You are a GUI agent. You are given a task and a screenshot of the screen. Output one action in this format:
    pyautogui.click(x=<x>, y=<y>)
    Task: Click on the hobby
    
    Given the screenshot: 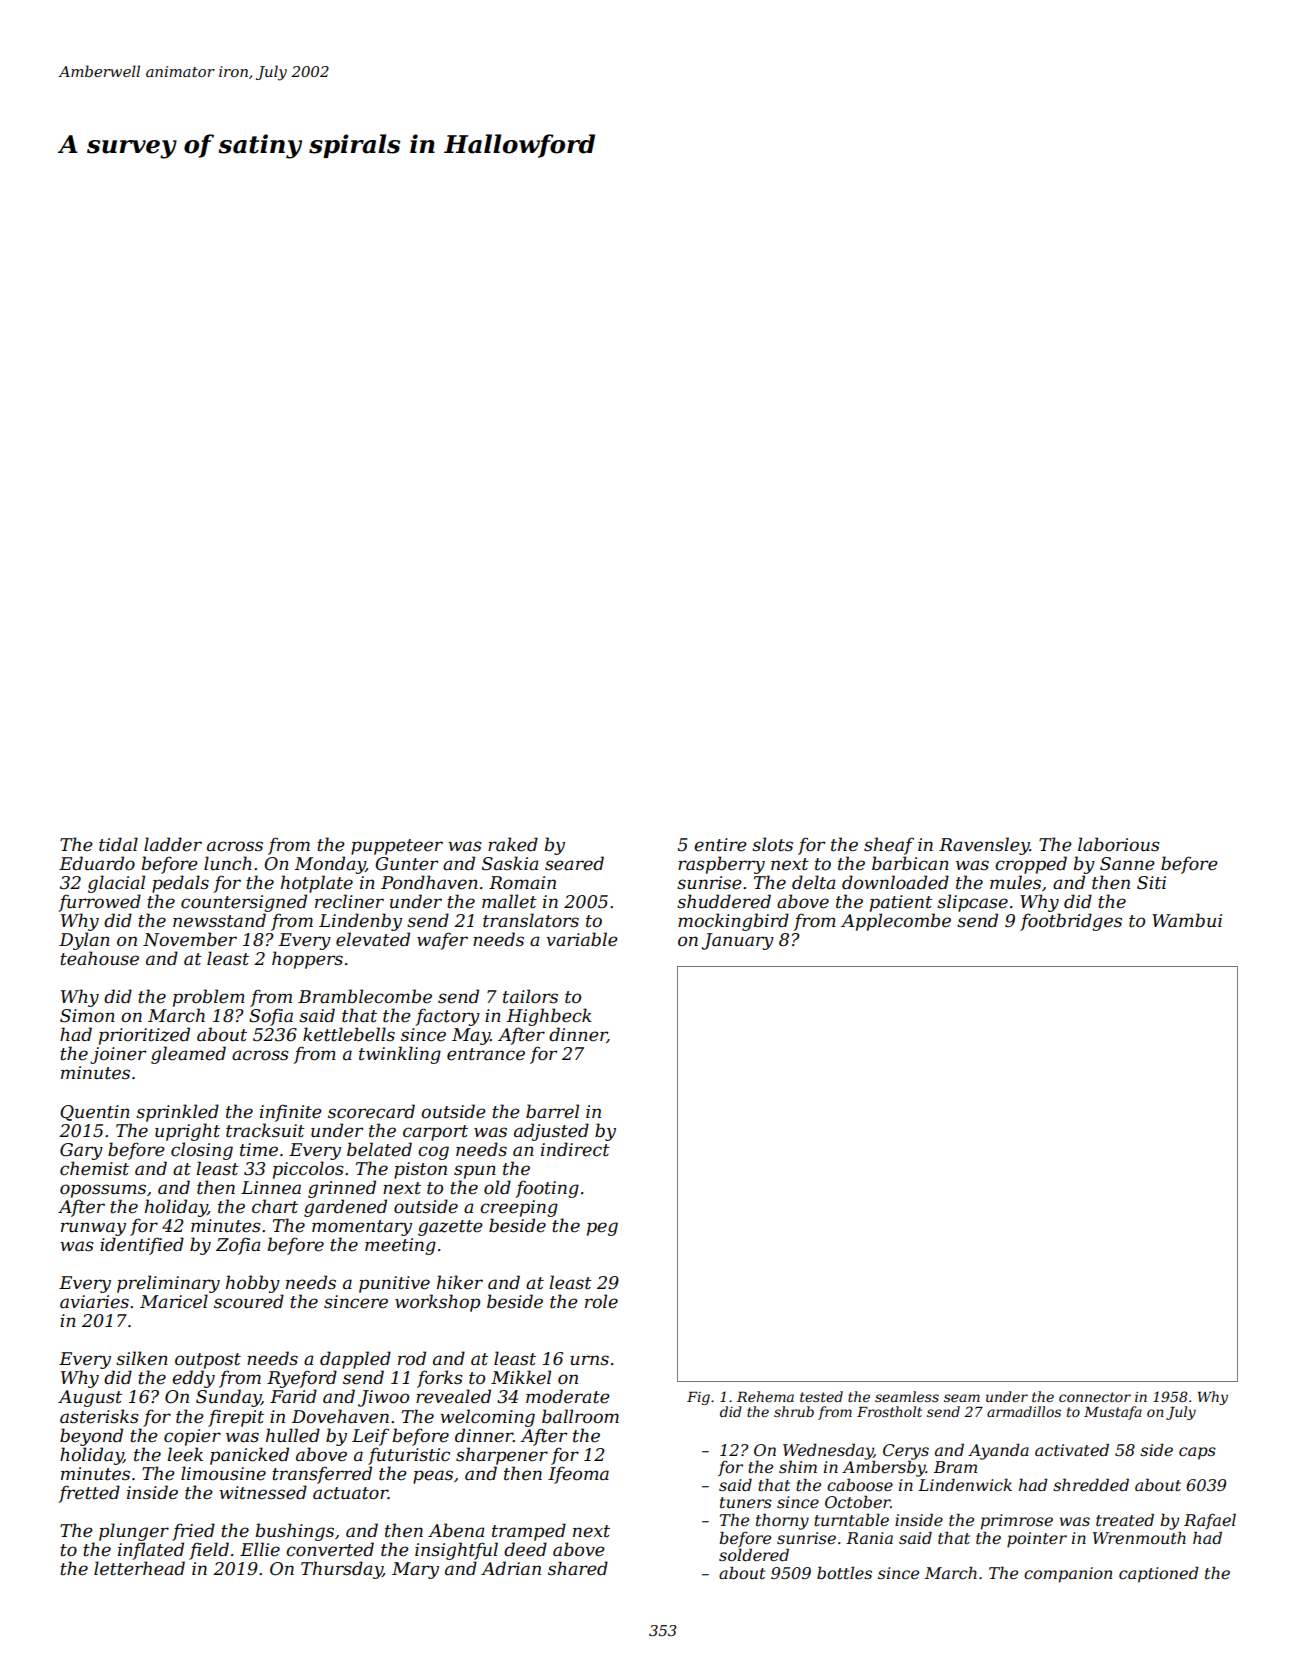 What is the action you would take?
    pyautogui.click(x=253, y=1284)
